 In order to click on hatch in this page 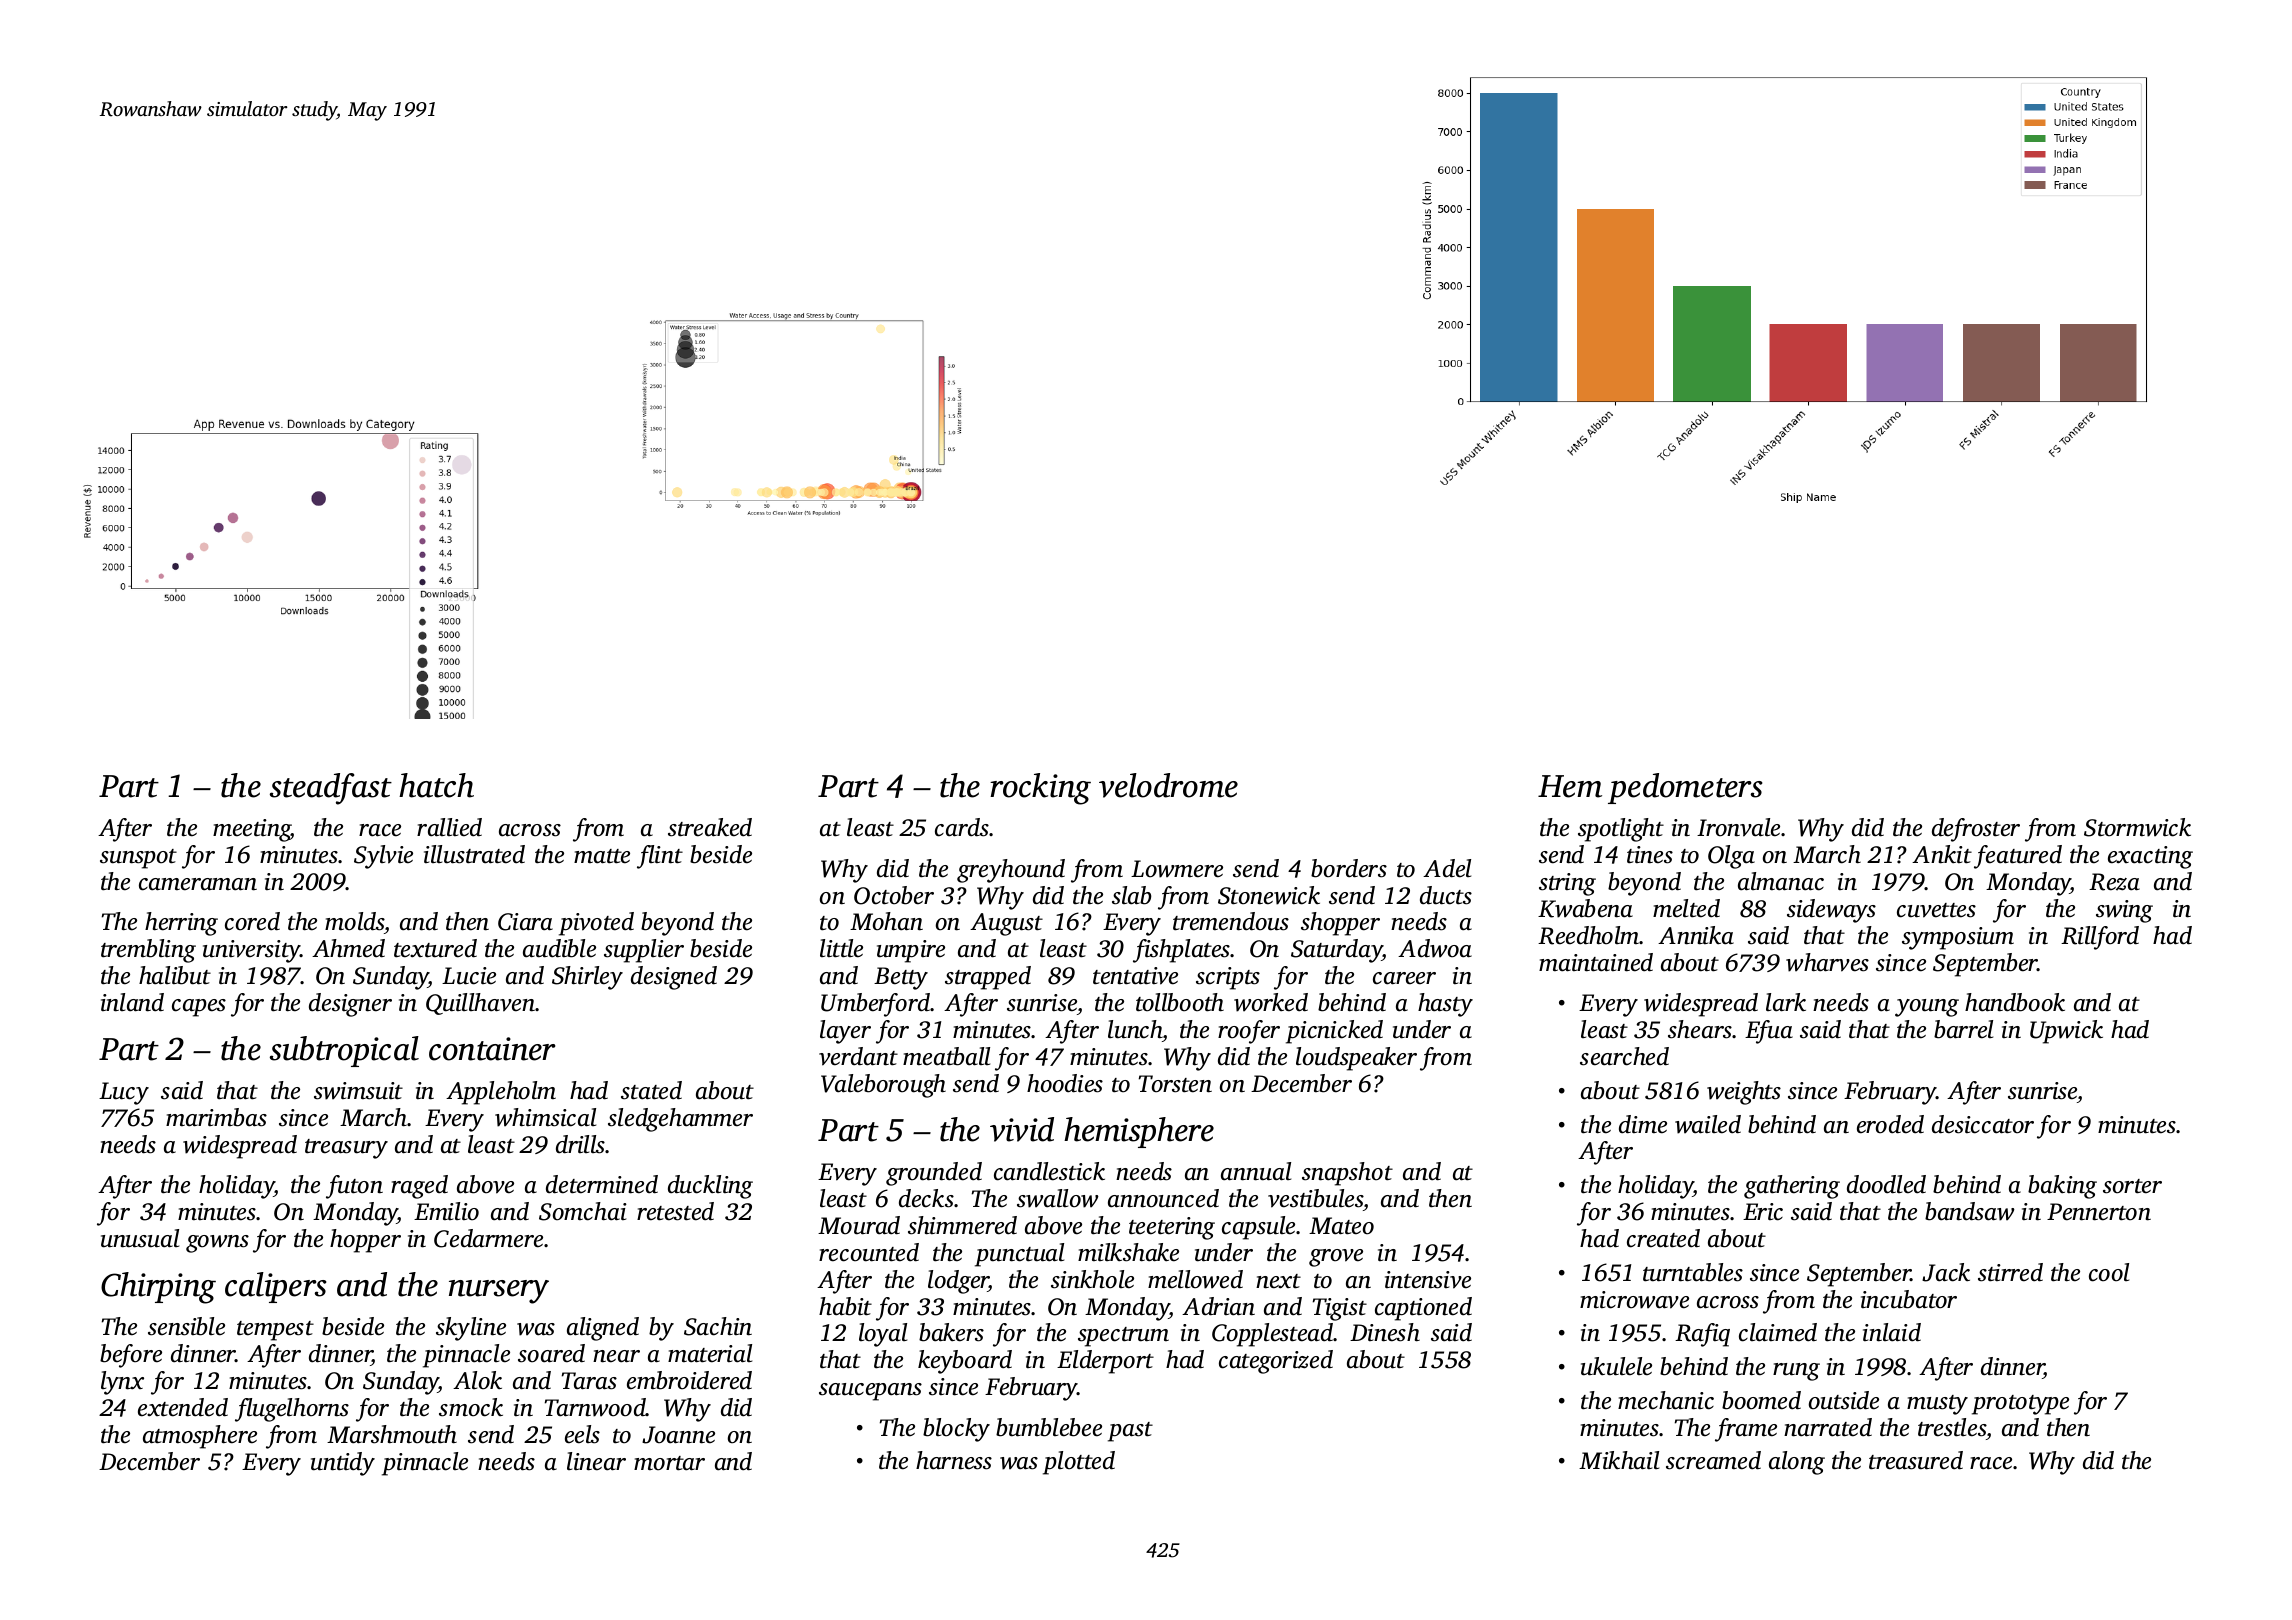, I will do `click(436, 785)`.
